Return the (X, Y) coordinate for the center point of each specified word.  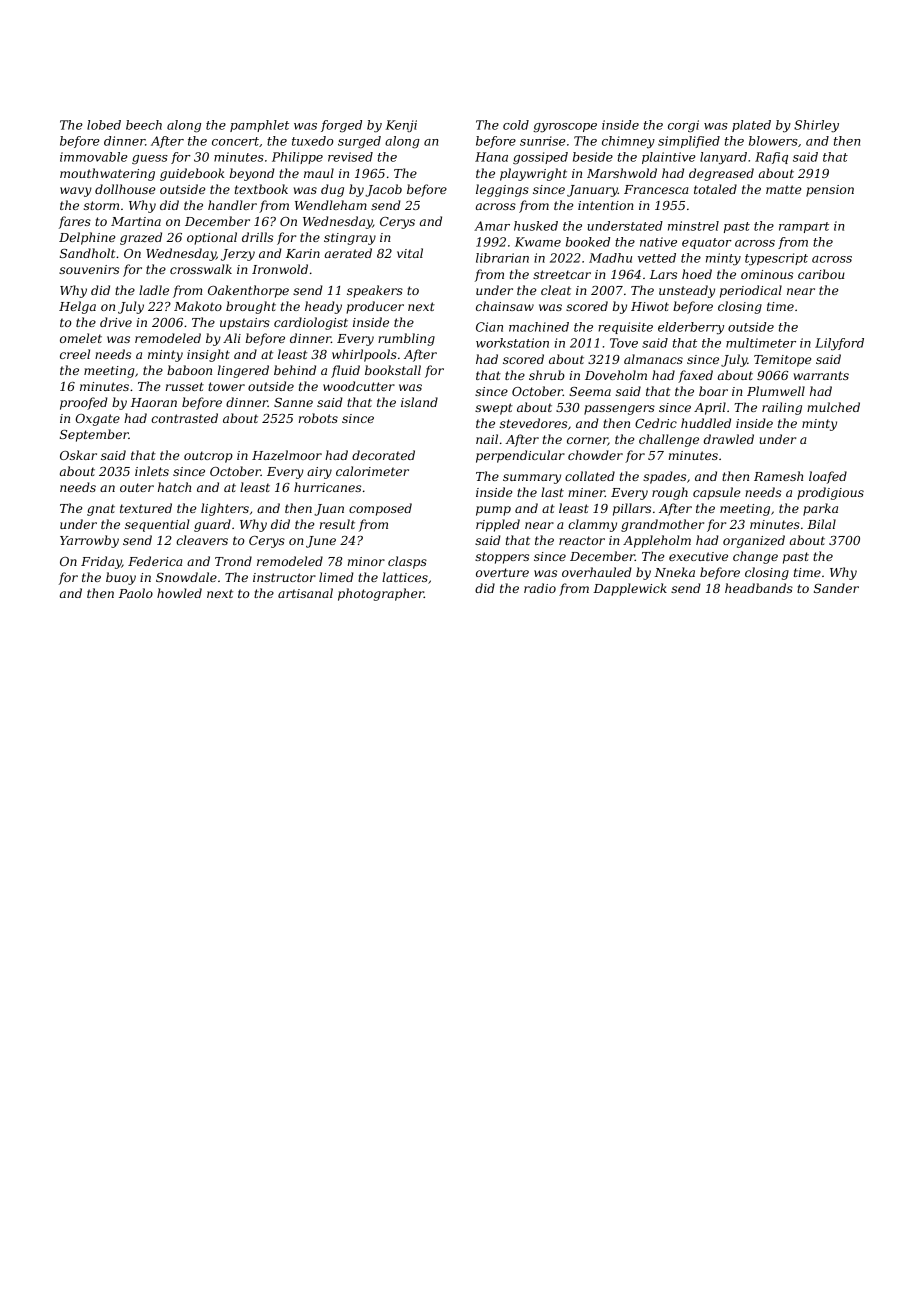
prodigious (830, 493)
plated (751, 126)
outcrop (208, 457)
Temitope (782, 361)
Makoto (198, 306)
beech (144, 125)
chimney (628, 142)
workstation (512, 343)
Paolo (136, 593)
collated (590, 476)
